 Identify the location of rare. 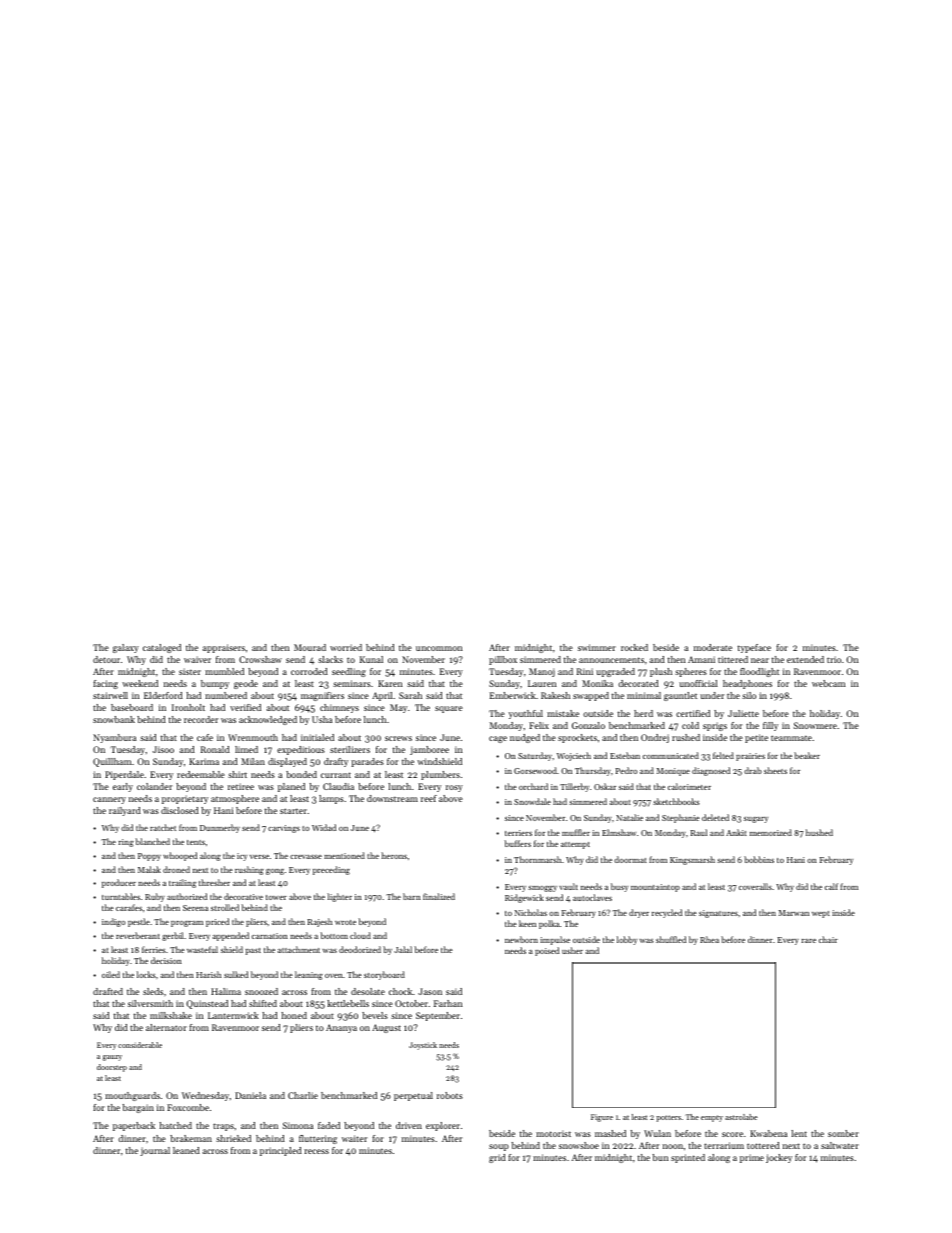
(809, 941).
